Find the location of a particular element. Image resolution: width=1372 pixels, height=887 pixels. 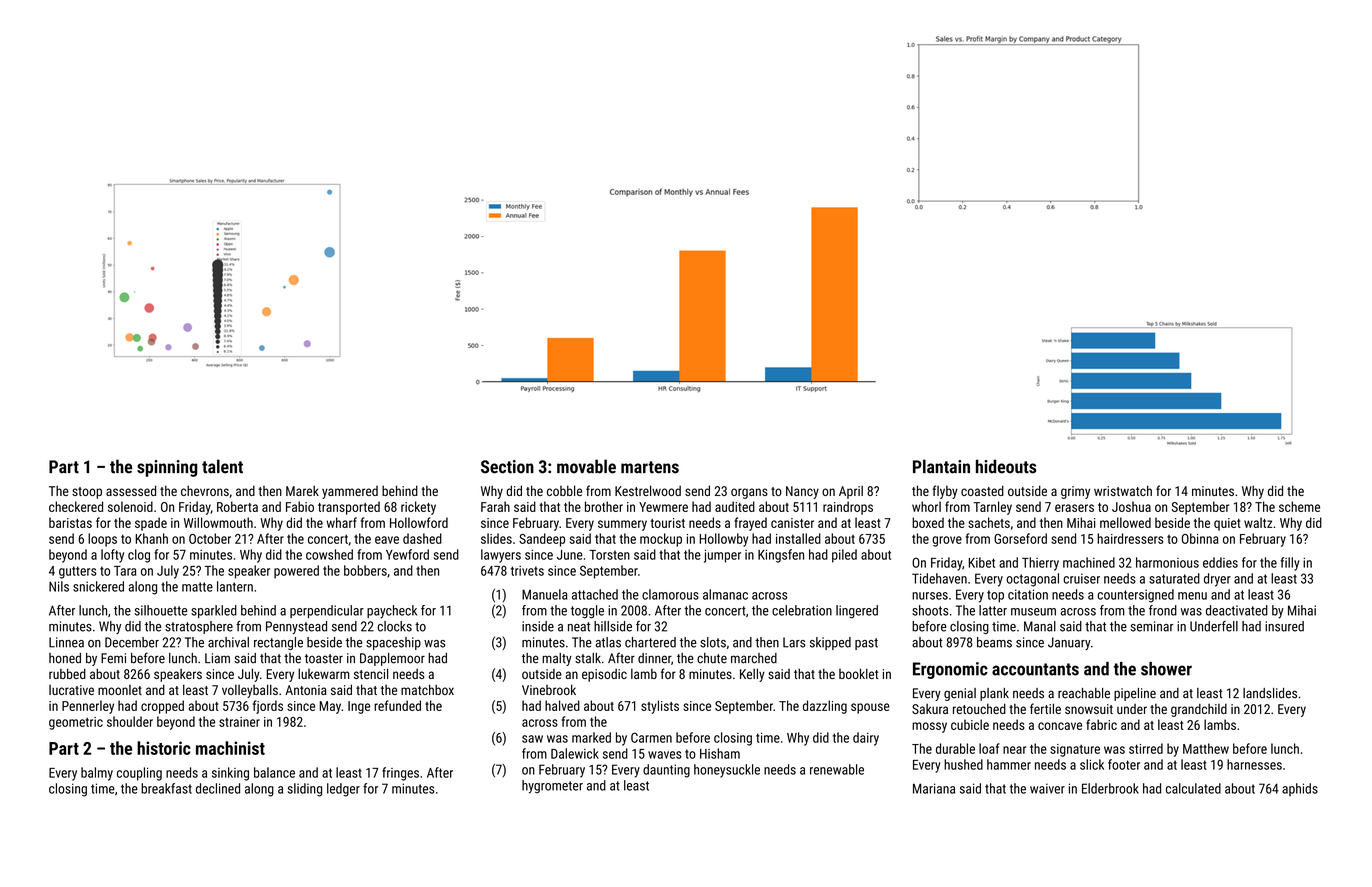

dazzling is located at coordinates (825, 707).
